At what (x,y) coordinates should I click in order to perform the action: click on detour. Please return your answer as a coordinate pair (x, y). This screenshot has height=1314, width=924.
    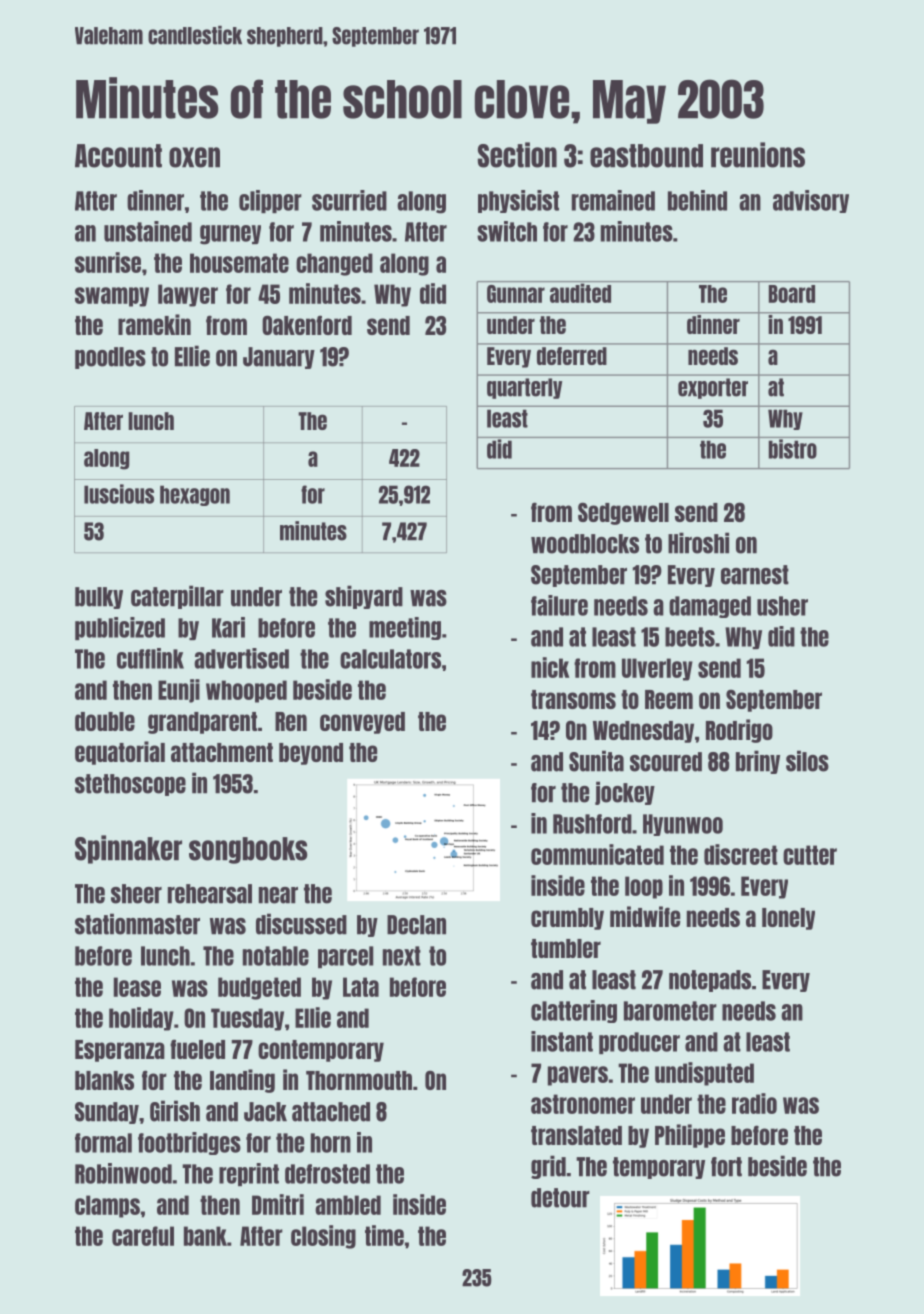
    Looking at the image, I should click on (560, 1198).
